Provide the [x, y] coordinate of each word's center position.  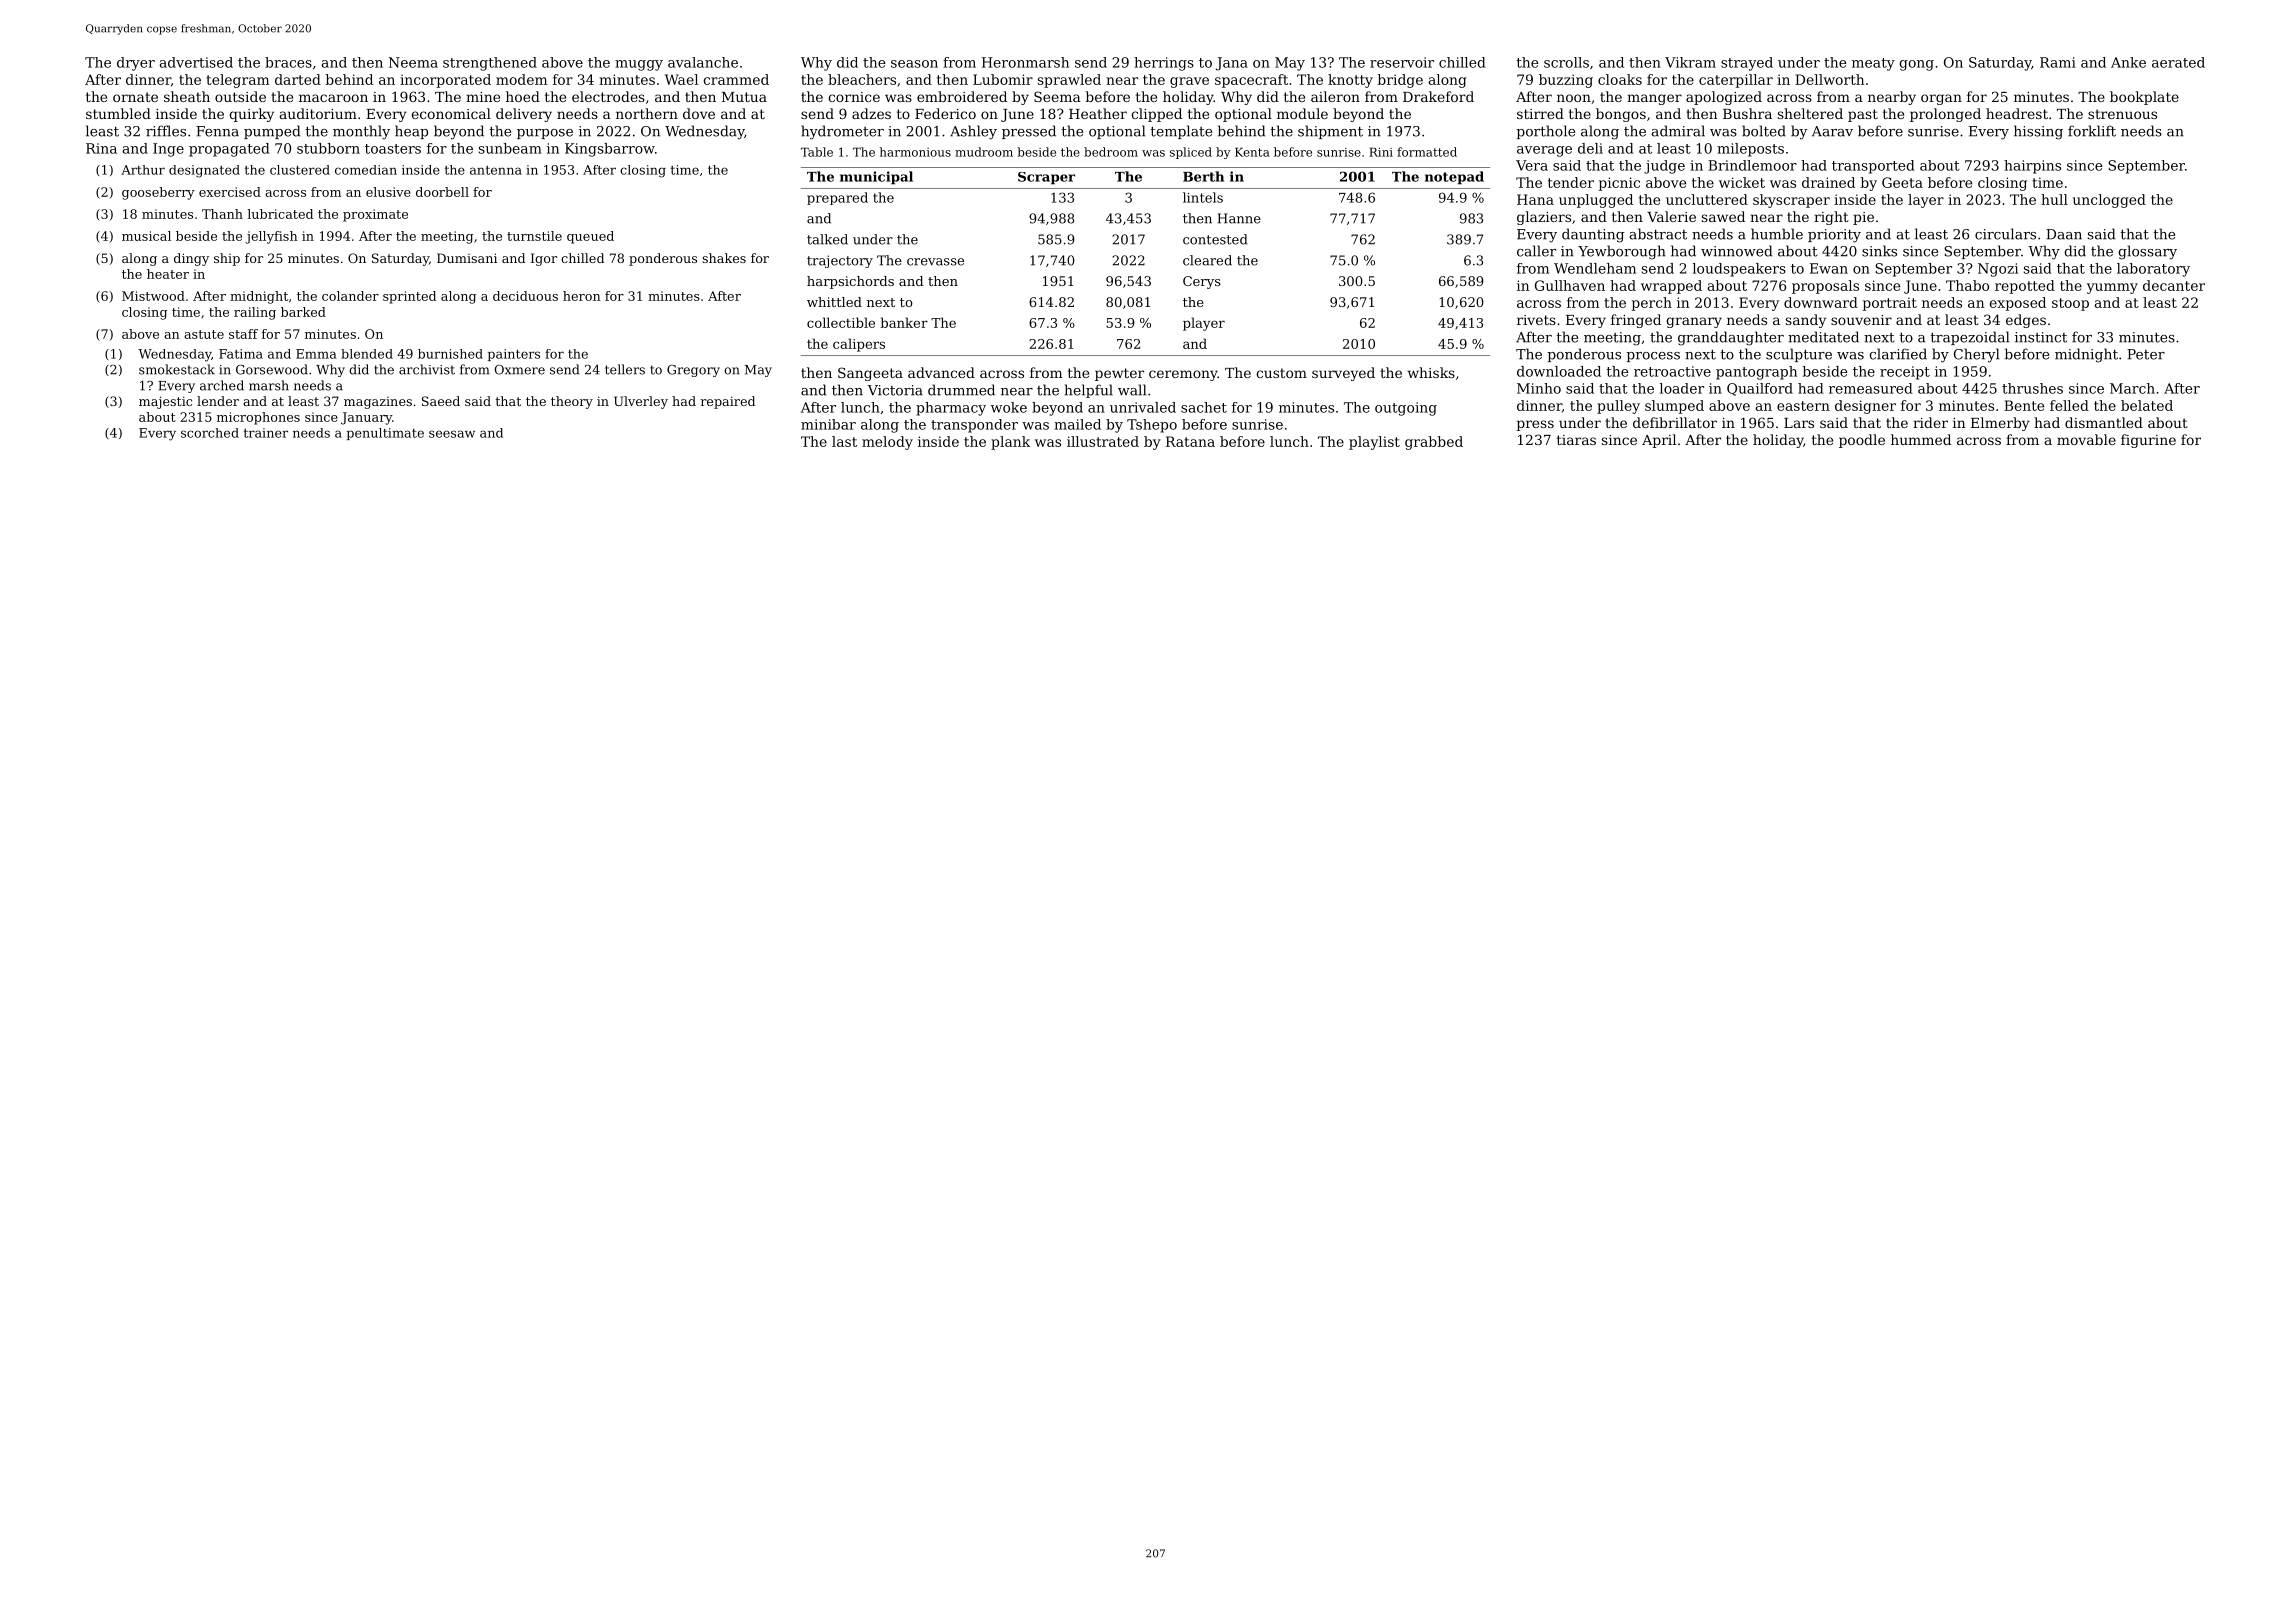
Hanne [1239, 218]
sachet [1204, 407]
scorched [210, 433]
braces [288, 62]
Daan [2064, 234]
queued [590, 237]
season [914, 64]
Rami [2058, 62]
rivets [1536, 320]
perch [1652, 304]
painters [514, 355]
